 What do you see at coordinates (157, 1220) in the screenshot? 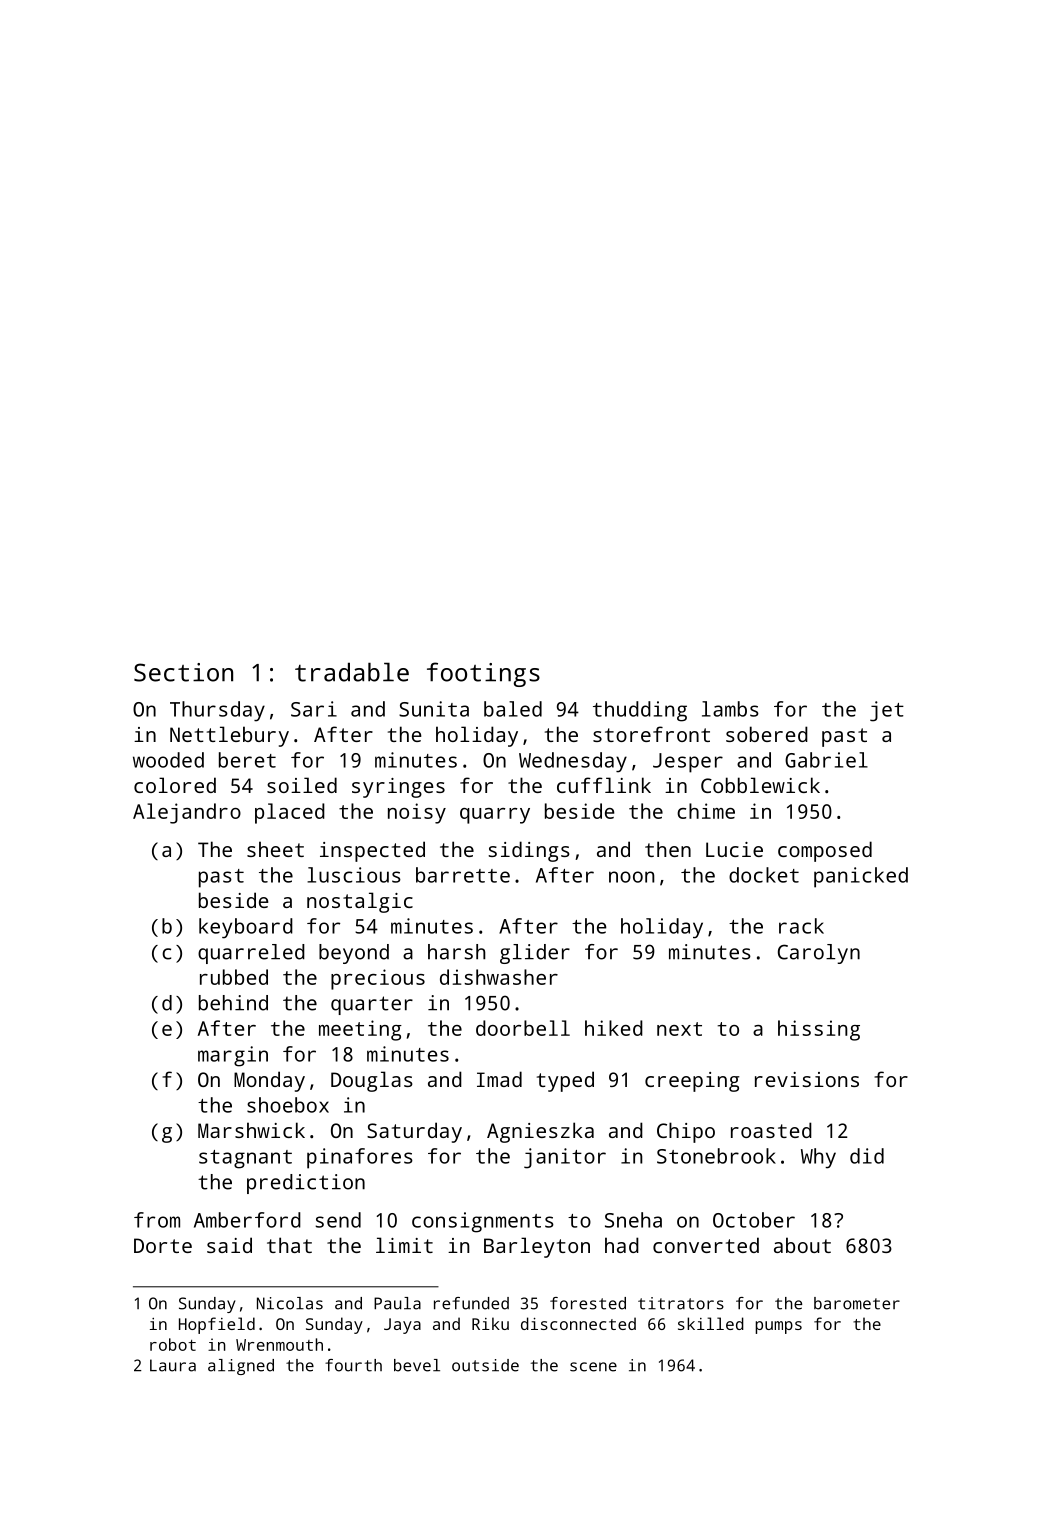
I see `from` at bounding box center [157, 1220].
